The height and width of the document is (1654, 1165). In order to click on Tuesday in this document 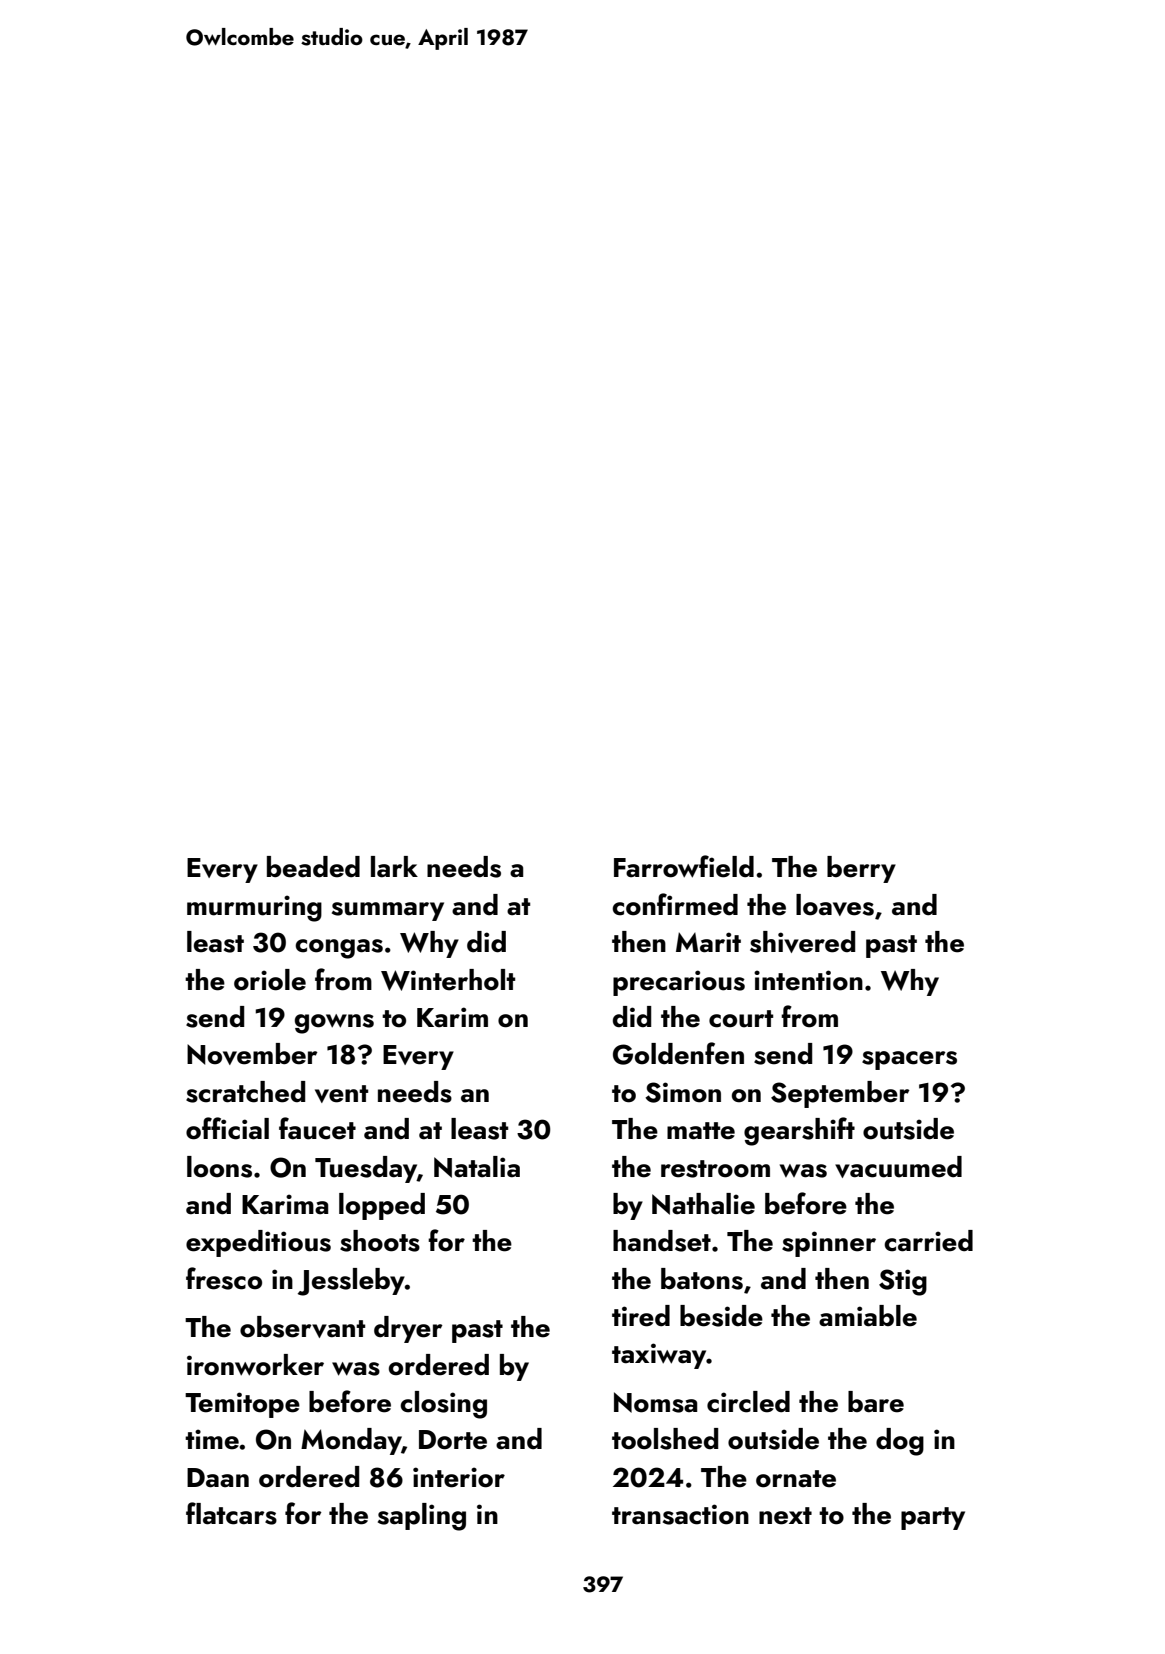, I will do `click(366, 1169)`.
